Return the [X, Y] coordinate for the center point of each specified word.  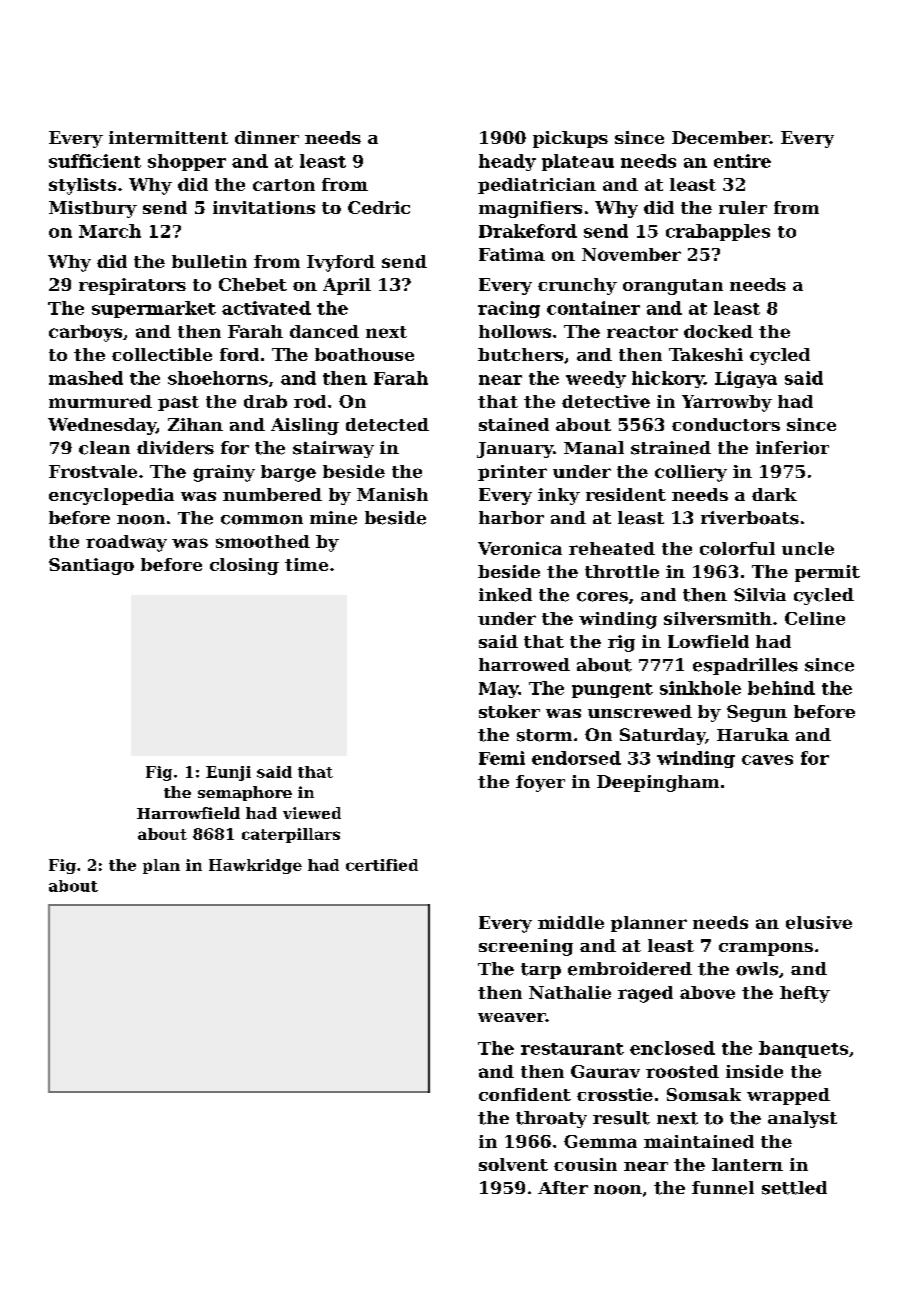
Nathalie [570, 992]
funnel [723, 1188]
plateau [578, 162]
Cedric [379, 207]
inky [559, 496]
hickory [668, 379]
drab [265, 401]
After [563, 1188]
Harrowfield [188, 813]
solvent [513, 1164]
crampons [766, 949]
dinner [267, 137]
